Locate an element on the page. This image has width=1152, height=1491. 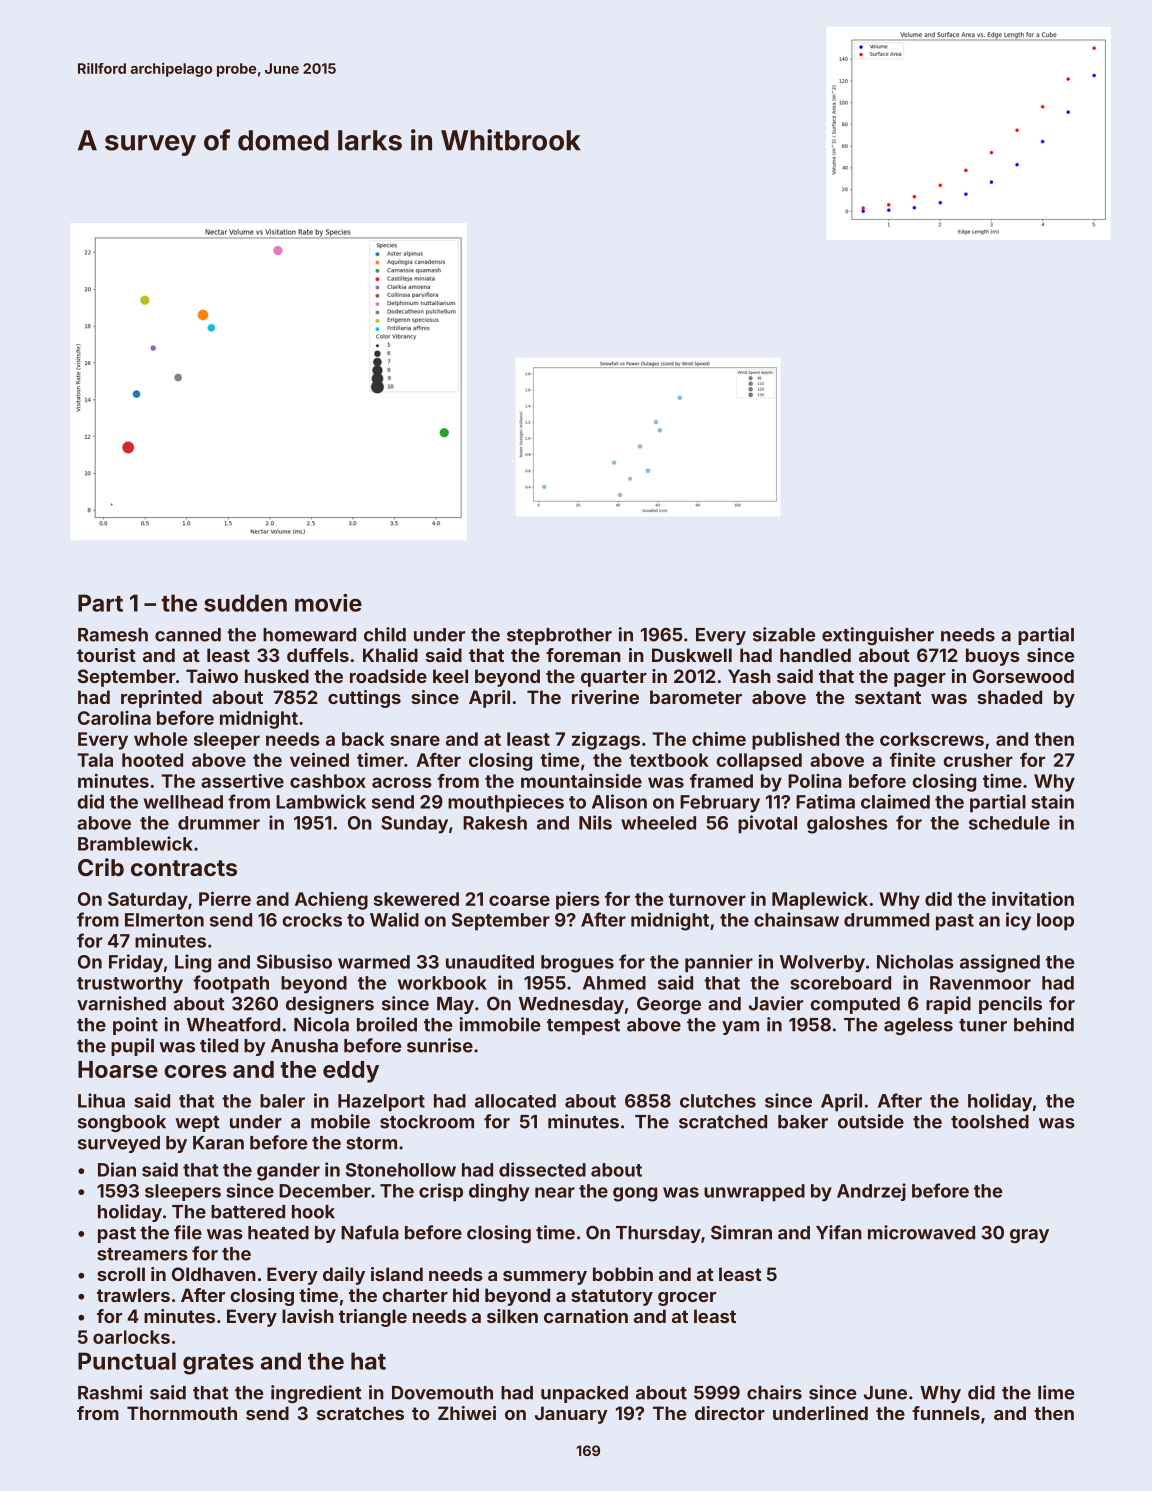
across is located at coordinates (402, 782).
